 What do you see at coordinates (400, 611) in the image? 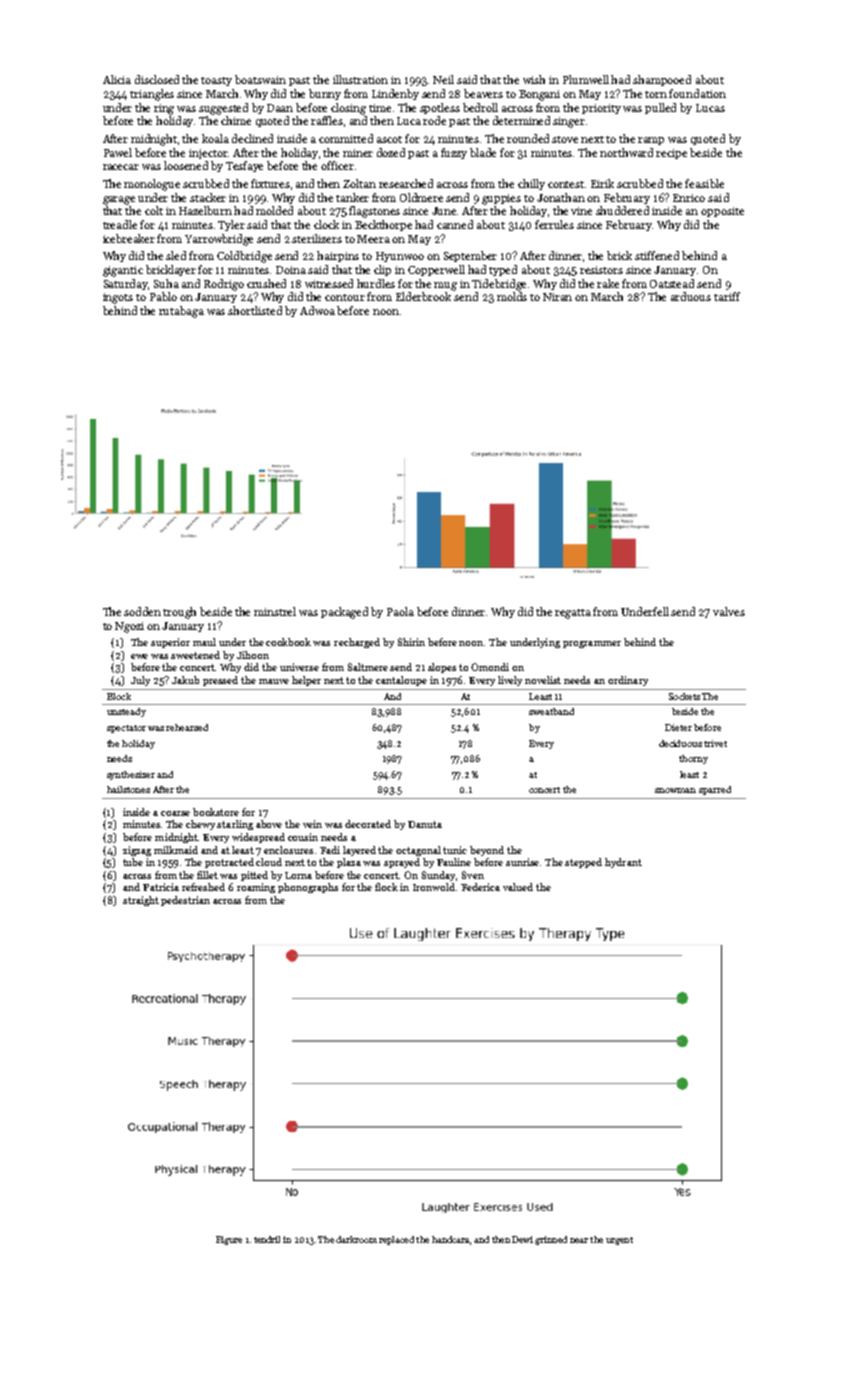
I see `Paola` at bounding box center [400, 611].
